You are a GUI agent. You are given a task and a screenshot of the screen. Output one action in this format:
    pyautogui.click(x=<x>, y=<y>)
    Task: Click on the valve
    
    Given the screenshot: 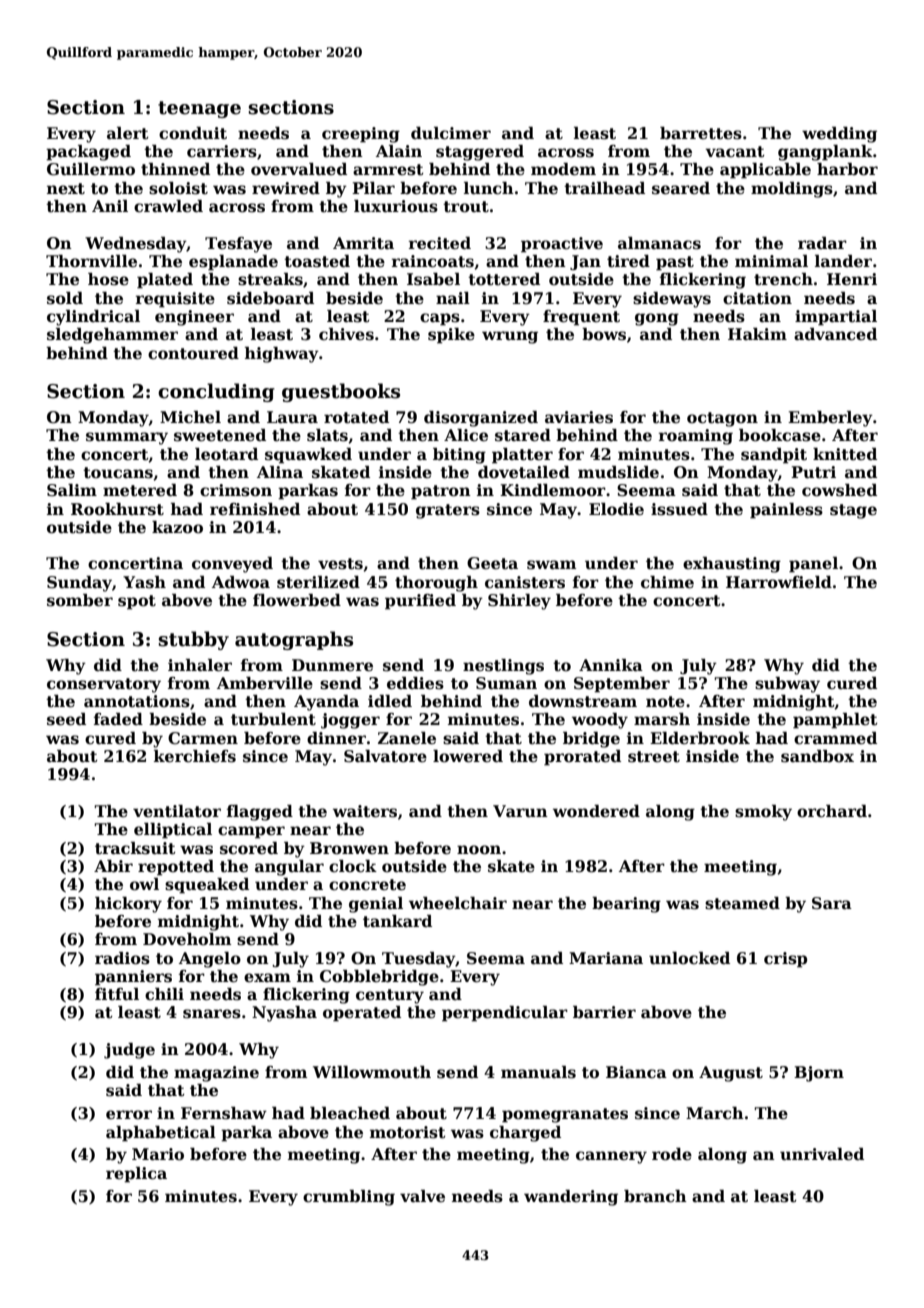 What is the action you would take?
    pyautogui.click(x=422, y=1196)
